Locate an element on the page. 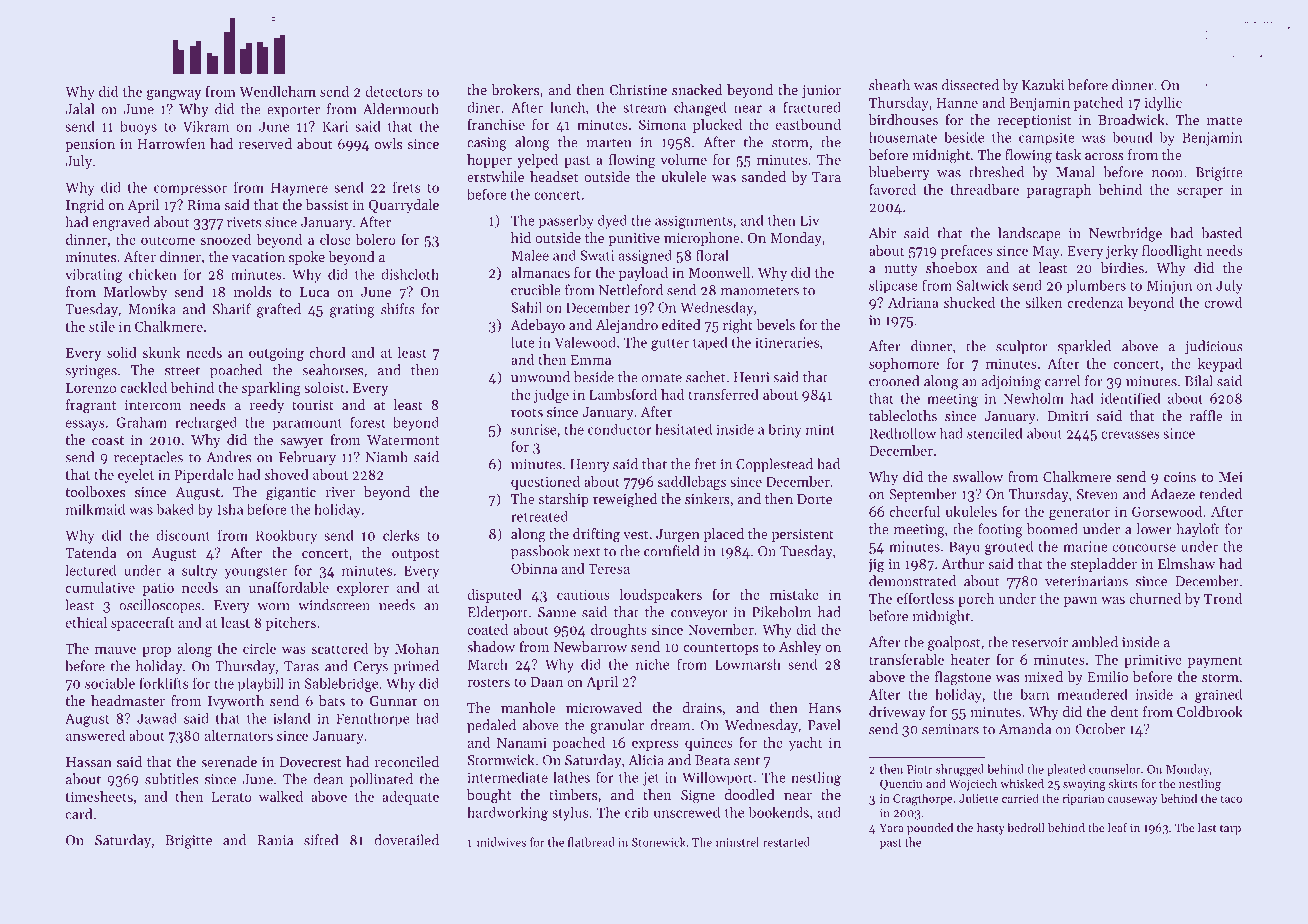 Image resolution: width=1308 pixels, height=924 pixels. Wojciech is located at coordinates (973, 785).
